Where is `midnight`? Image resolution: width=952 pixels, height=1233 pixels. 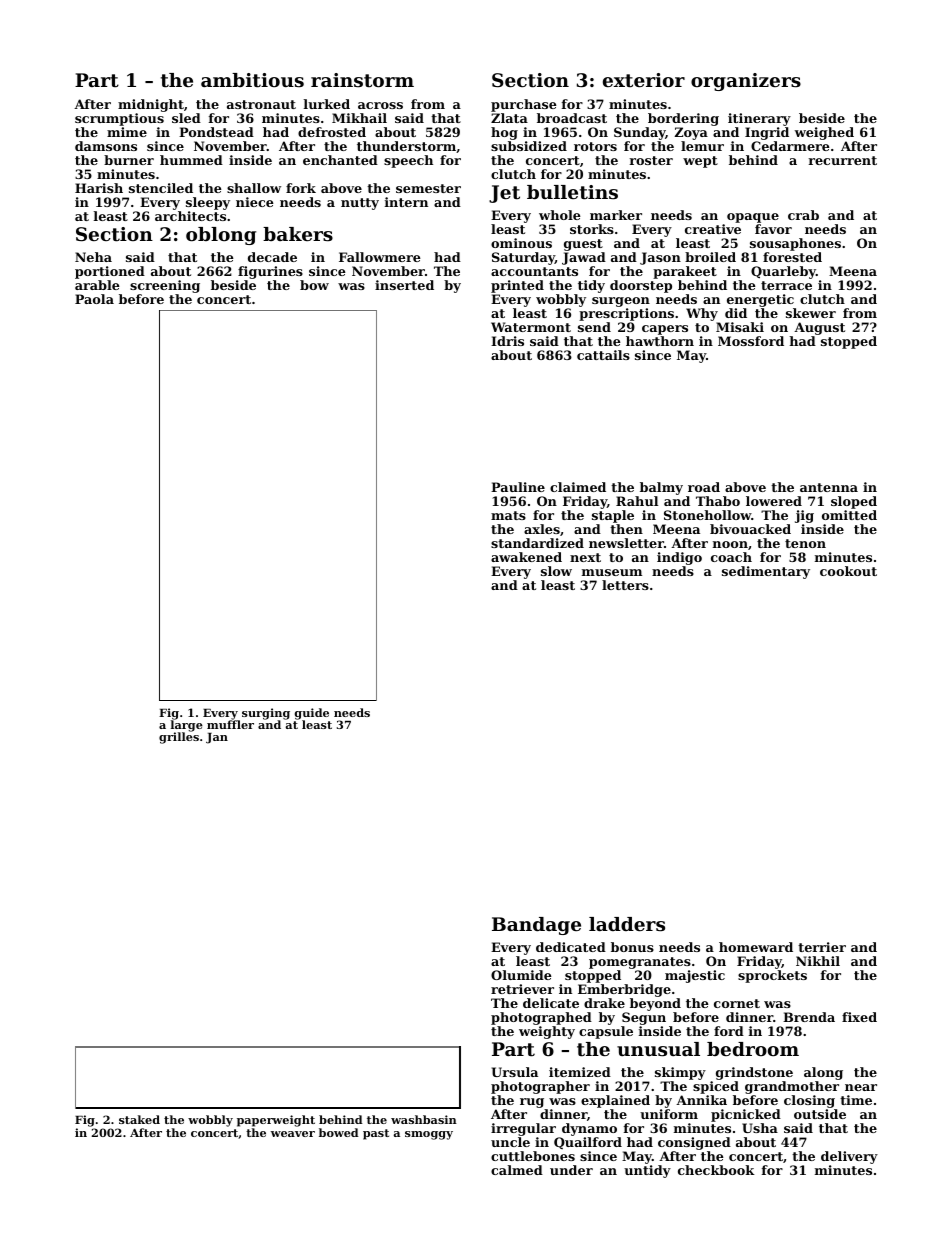
midnight is located at coordinates (151, 105).
